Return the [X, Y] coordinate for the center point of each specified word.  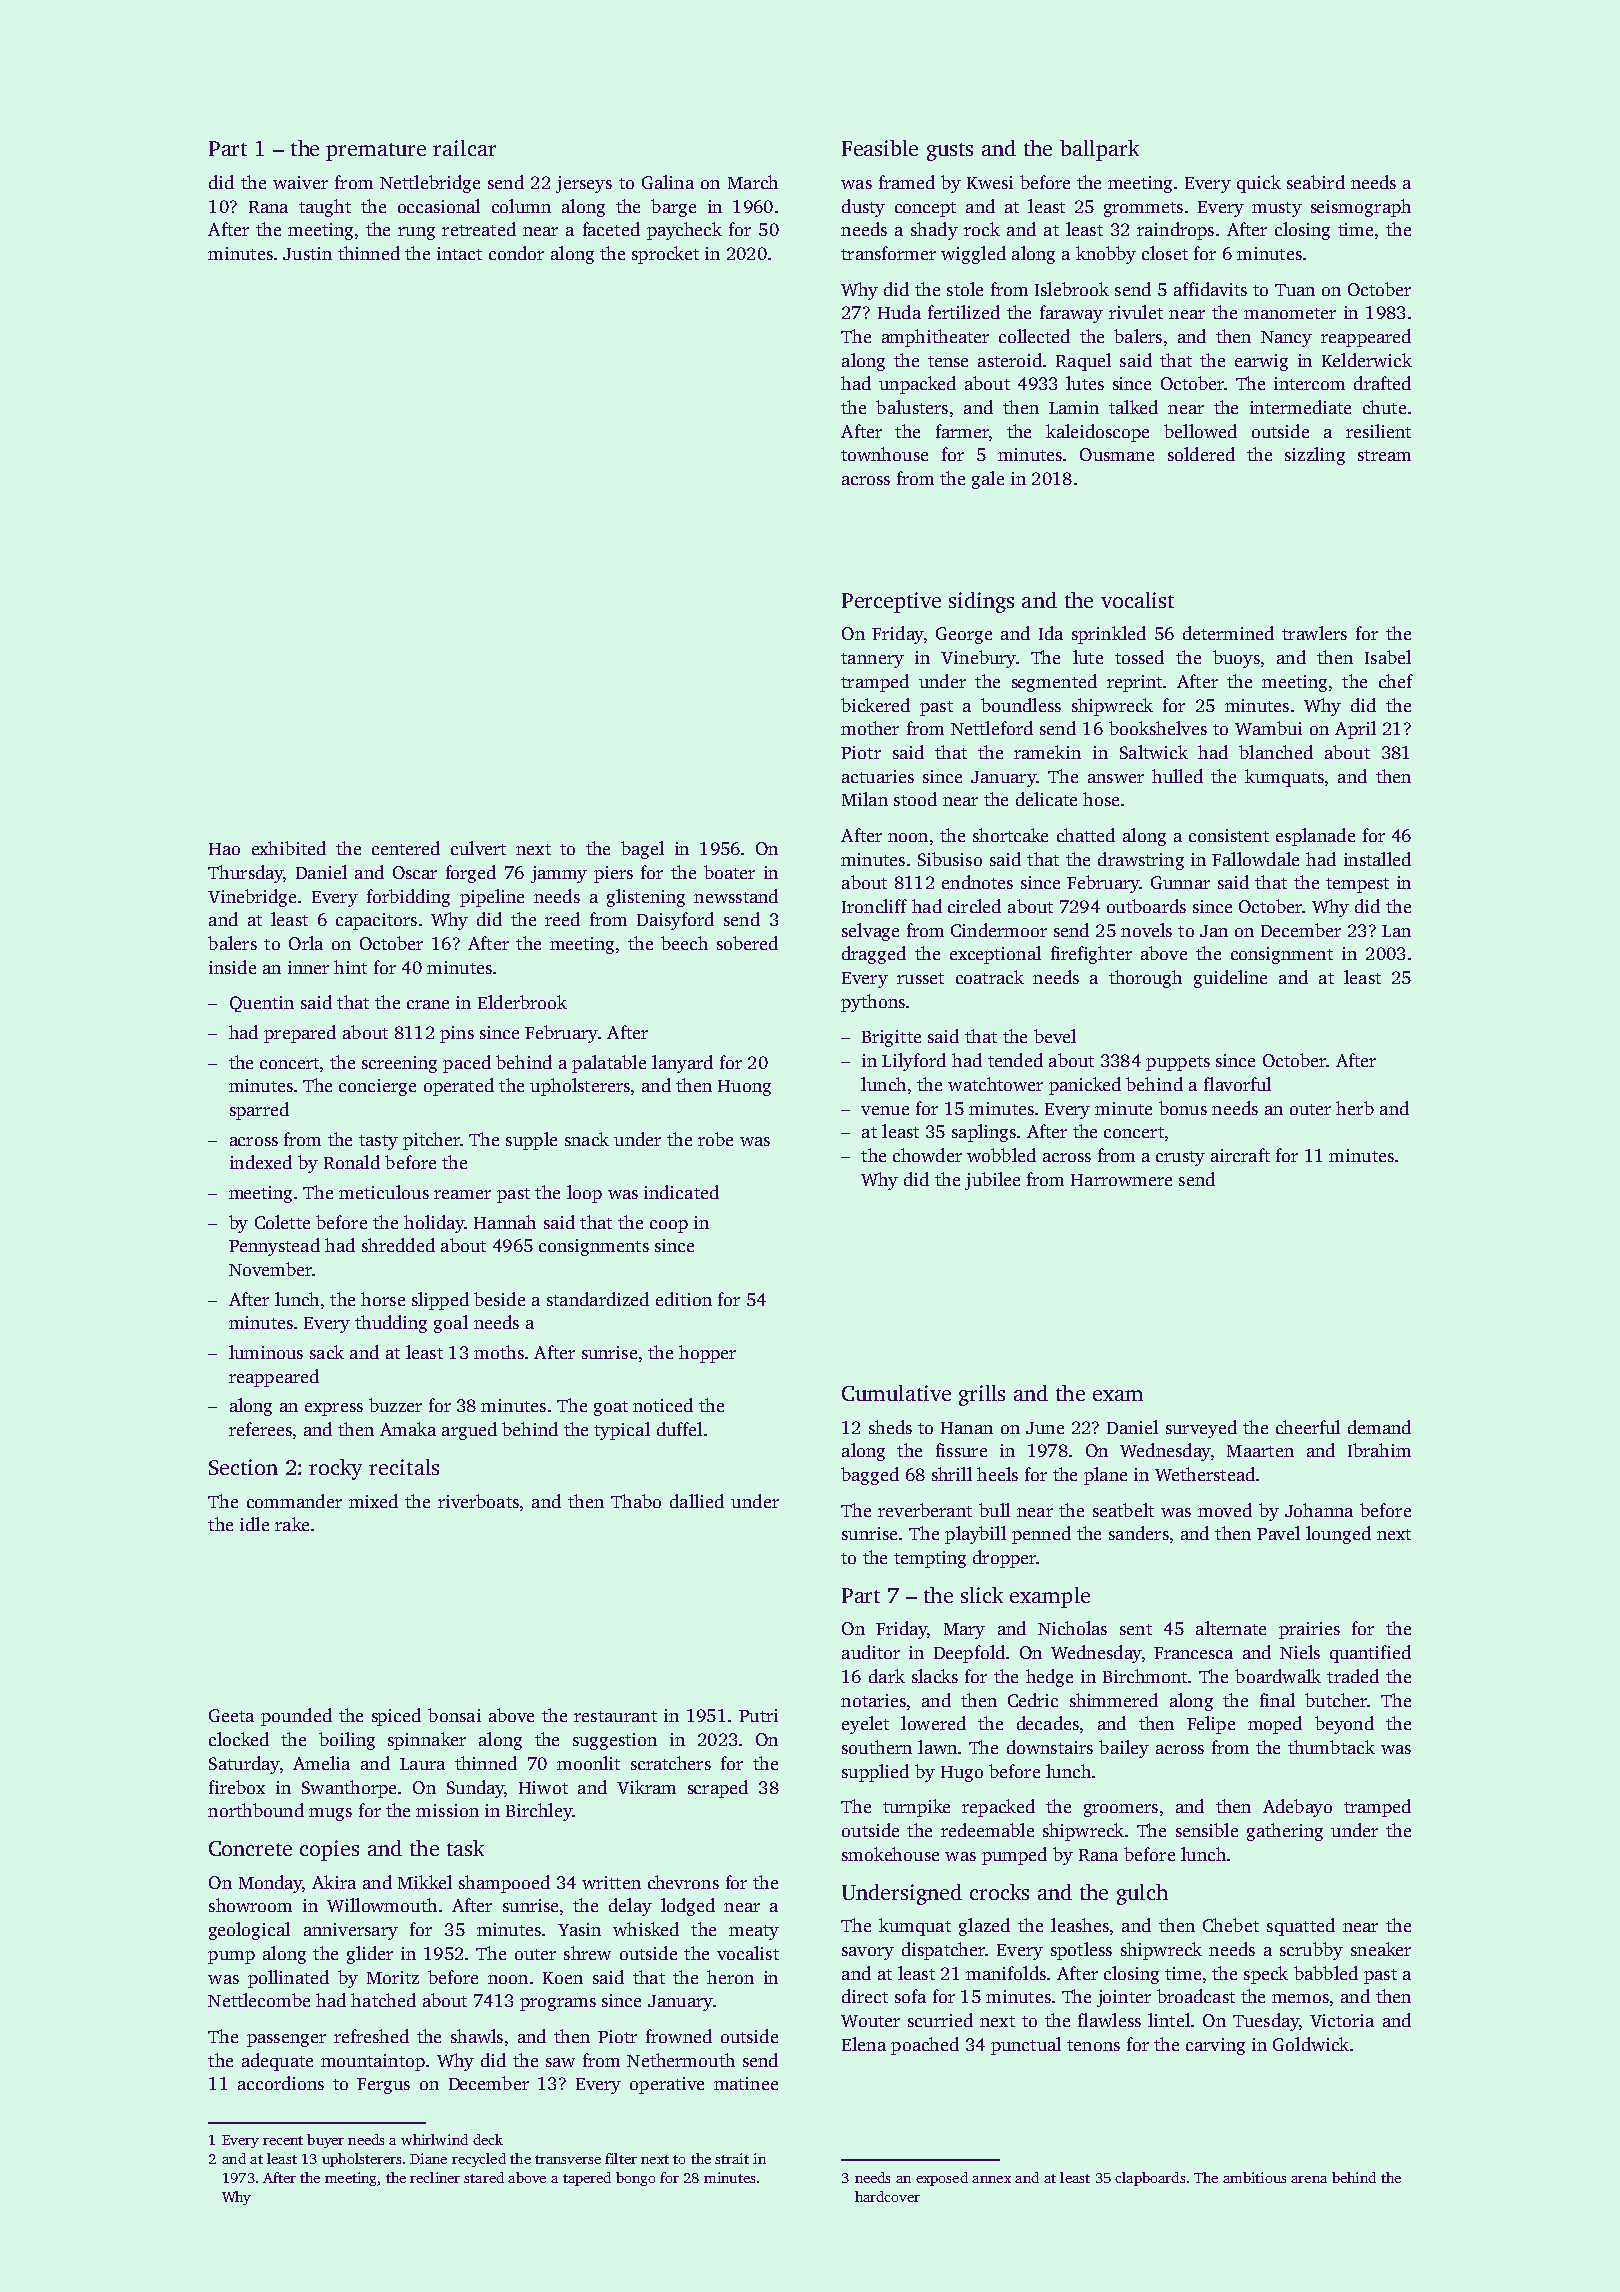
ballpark [1099, 150]
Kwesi [990, 182]
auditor [871, 1652]
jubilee [992, 1181]
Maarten [1260, 1451]
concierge [377, 1087]
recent [283, 2140]
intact [459, 253]
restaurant [615, 1716]
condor [516, 253]
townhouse [884, 454]
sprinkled [1109, 635]
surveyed [1201, 1429]
